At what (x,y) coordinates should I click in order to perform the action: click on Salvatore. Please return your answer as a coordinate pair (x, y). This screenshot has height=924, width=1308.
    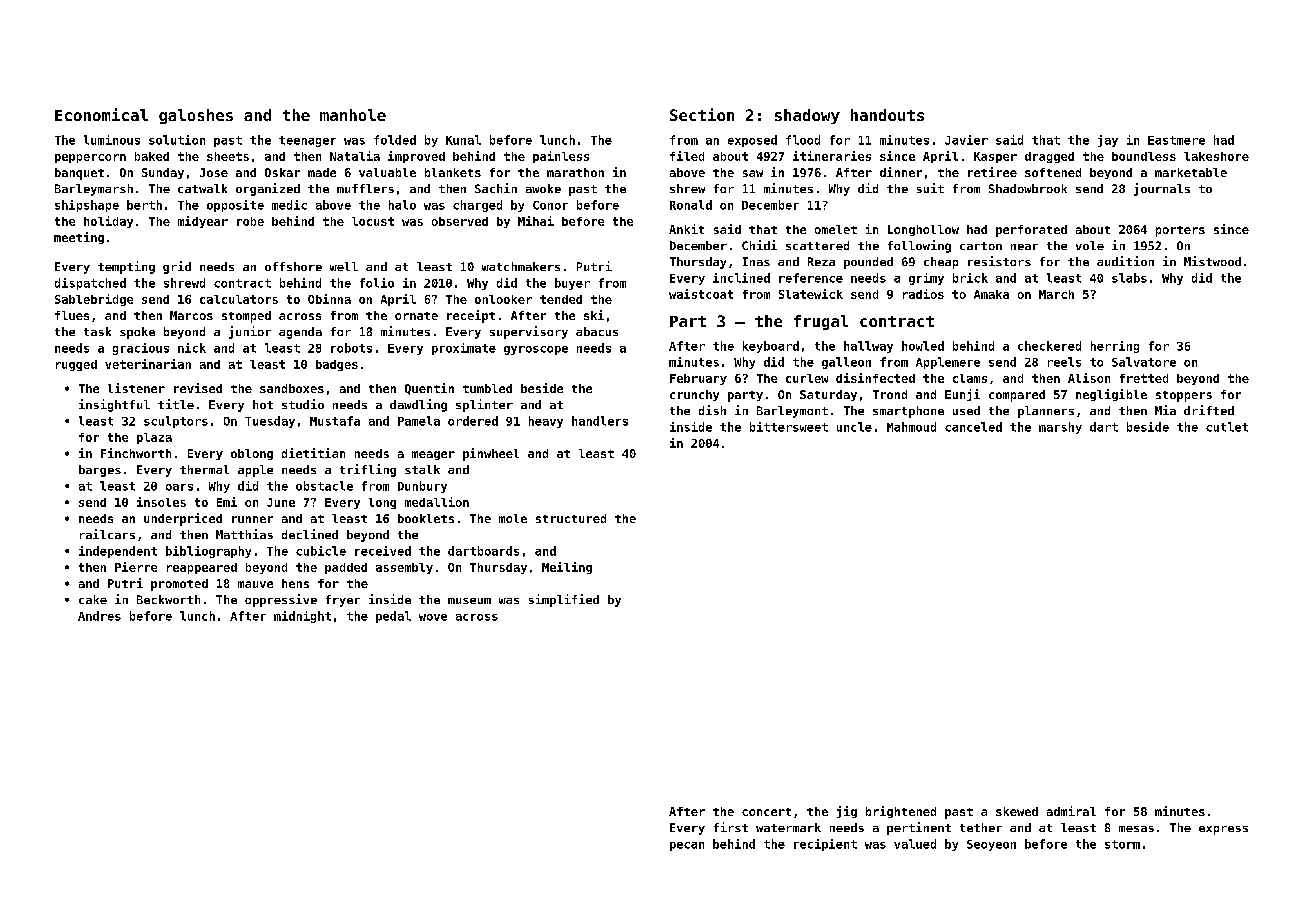
    Looking at the image, I should click on (1144, 362).
